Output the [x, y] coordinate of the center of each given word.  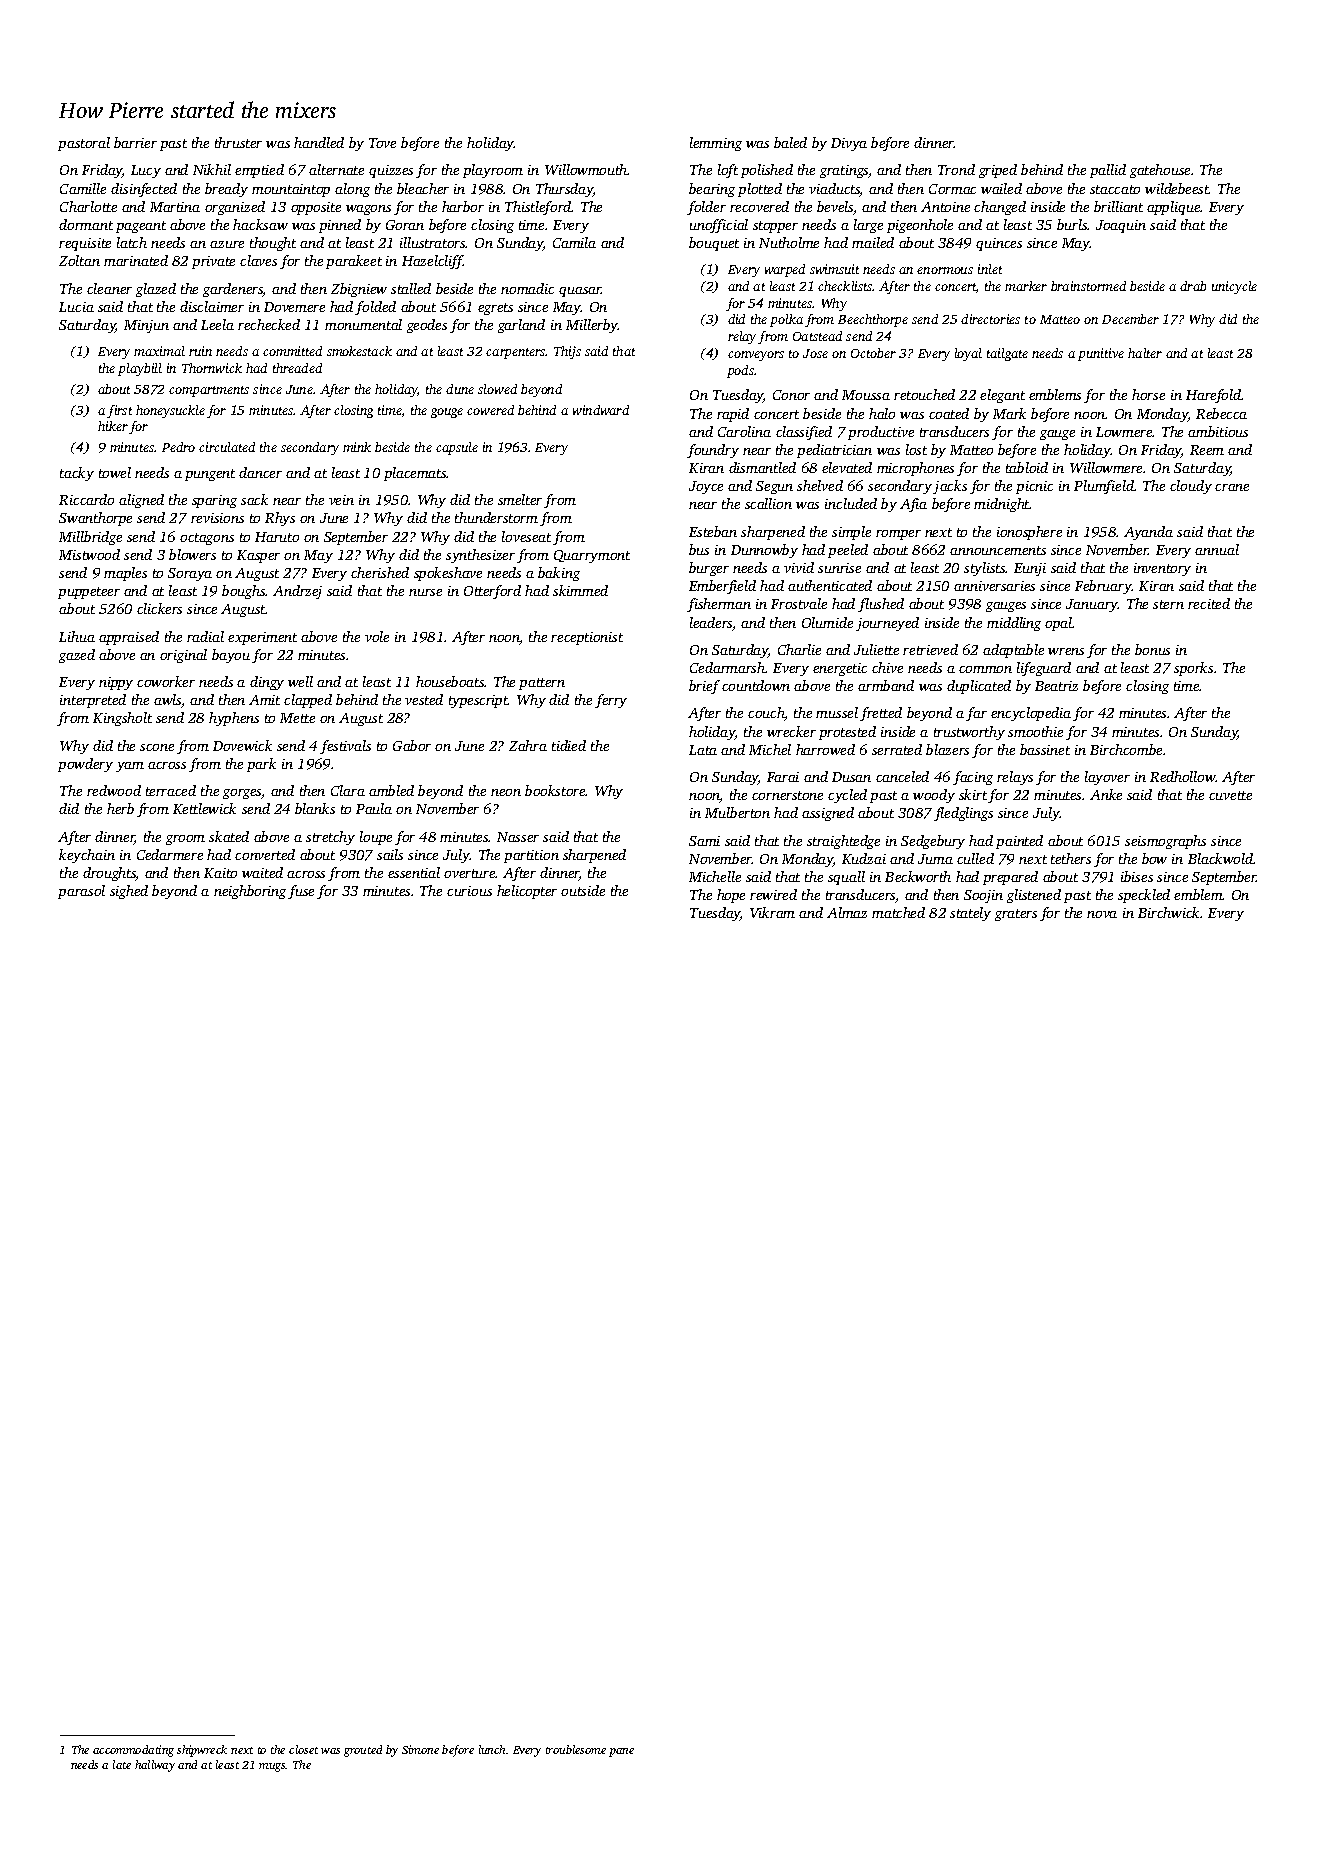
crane [1232, 487]
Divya [849, 144]
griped [998, 171]
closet [303, 1749]
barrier [135, 142]
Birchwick [1168, 912]
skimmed [580, 590]
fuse [301, 892]
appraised [129, 638]
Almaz [847, 912]
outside [583, 890]
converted [265, 854]
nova [1102, 914]
